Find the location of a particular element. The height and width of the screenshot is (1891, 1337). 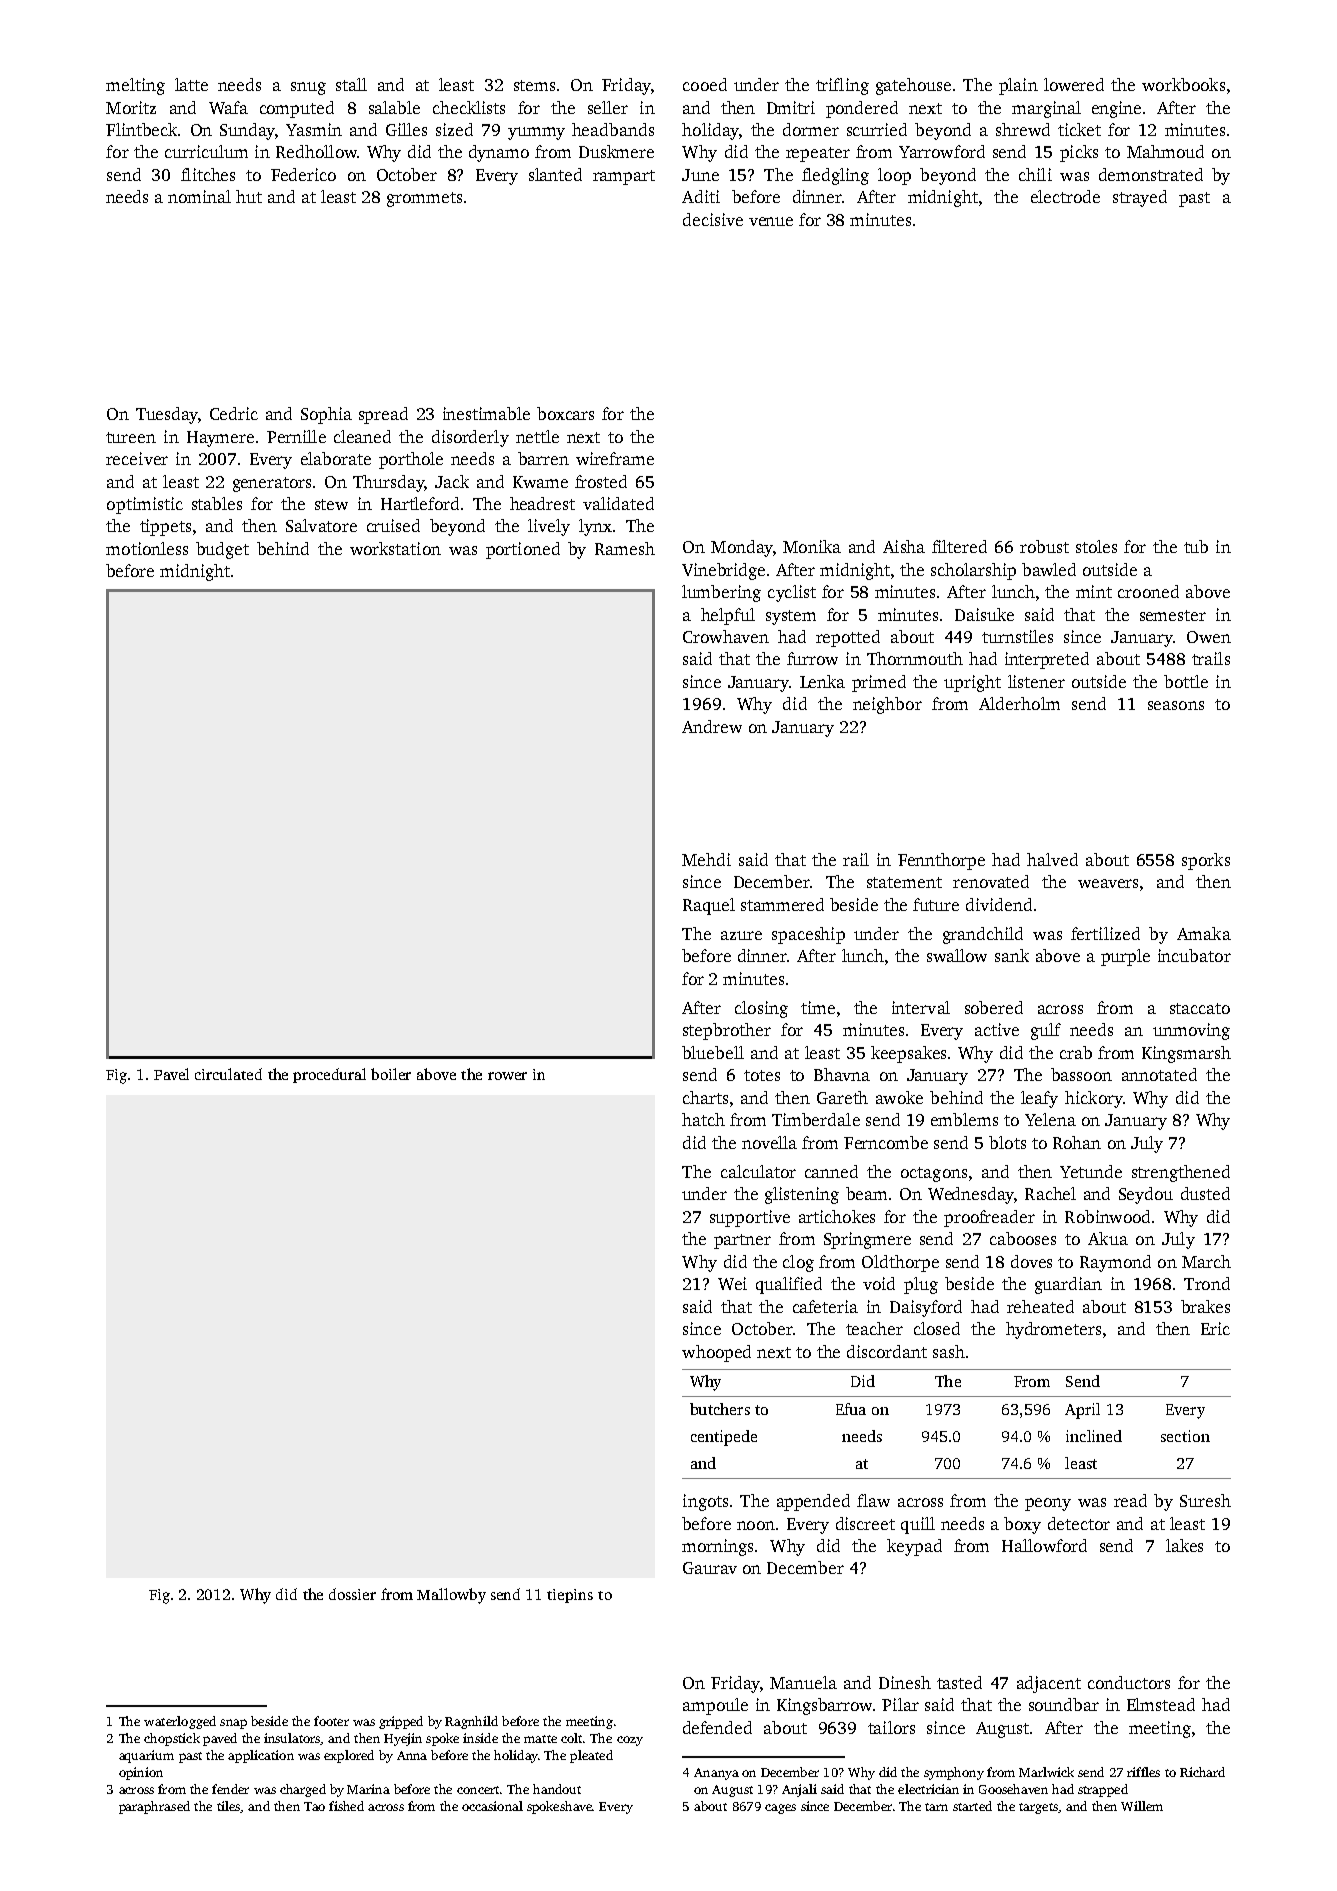

headbands is located at coordinates (613, 129).
